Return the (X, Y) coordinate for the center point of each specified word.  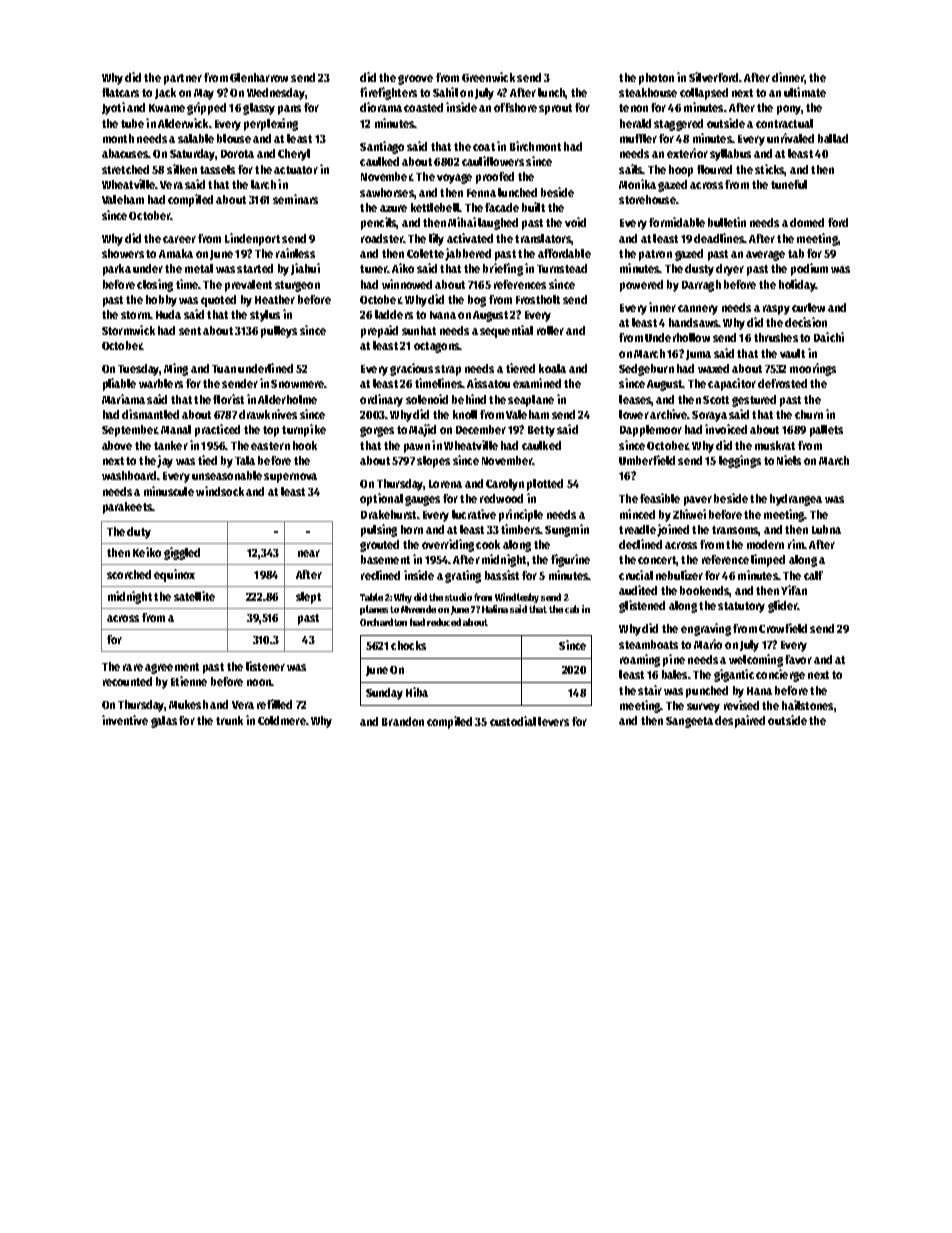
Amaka (176, 253)
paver (698, 501)
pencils (379, 223)
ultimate (805, 92)
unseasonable (227, 475)
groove (415, 80)
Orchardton (383, 622)
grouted (379, 546)
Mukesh (188, 704)
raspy (776, 310)
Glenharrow (259, 77)
